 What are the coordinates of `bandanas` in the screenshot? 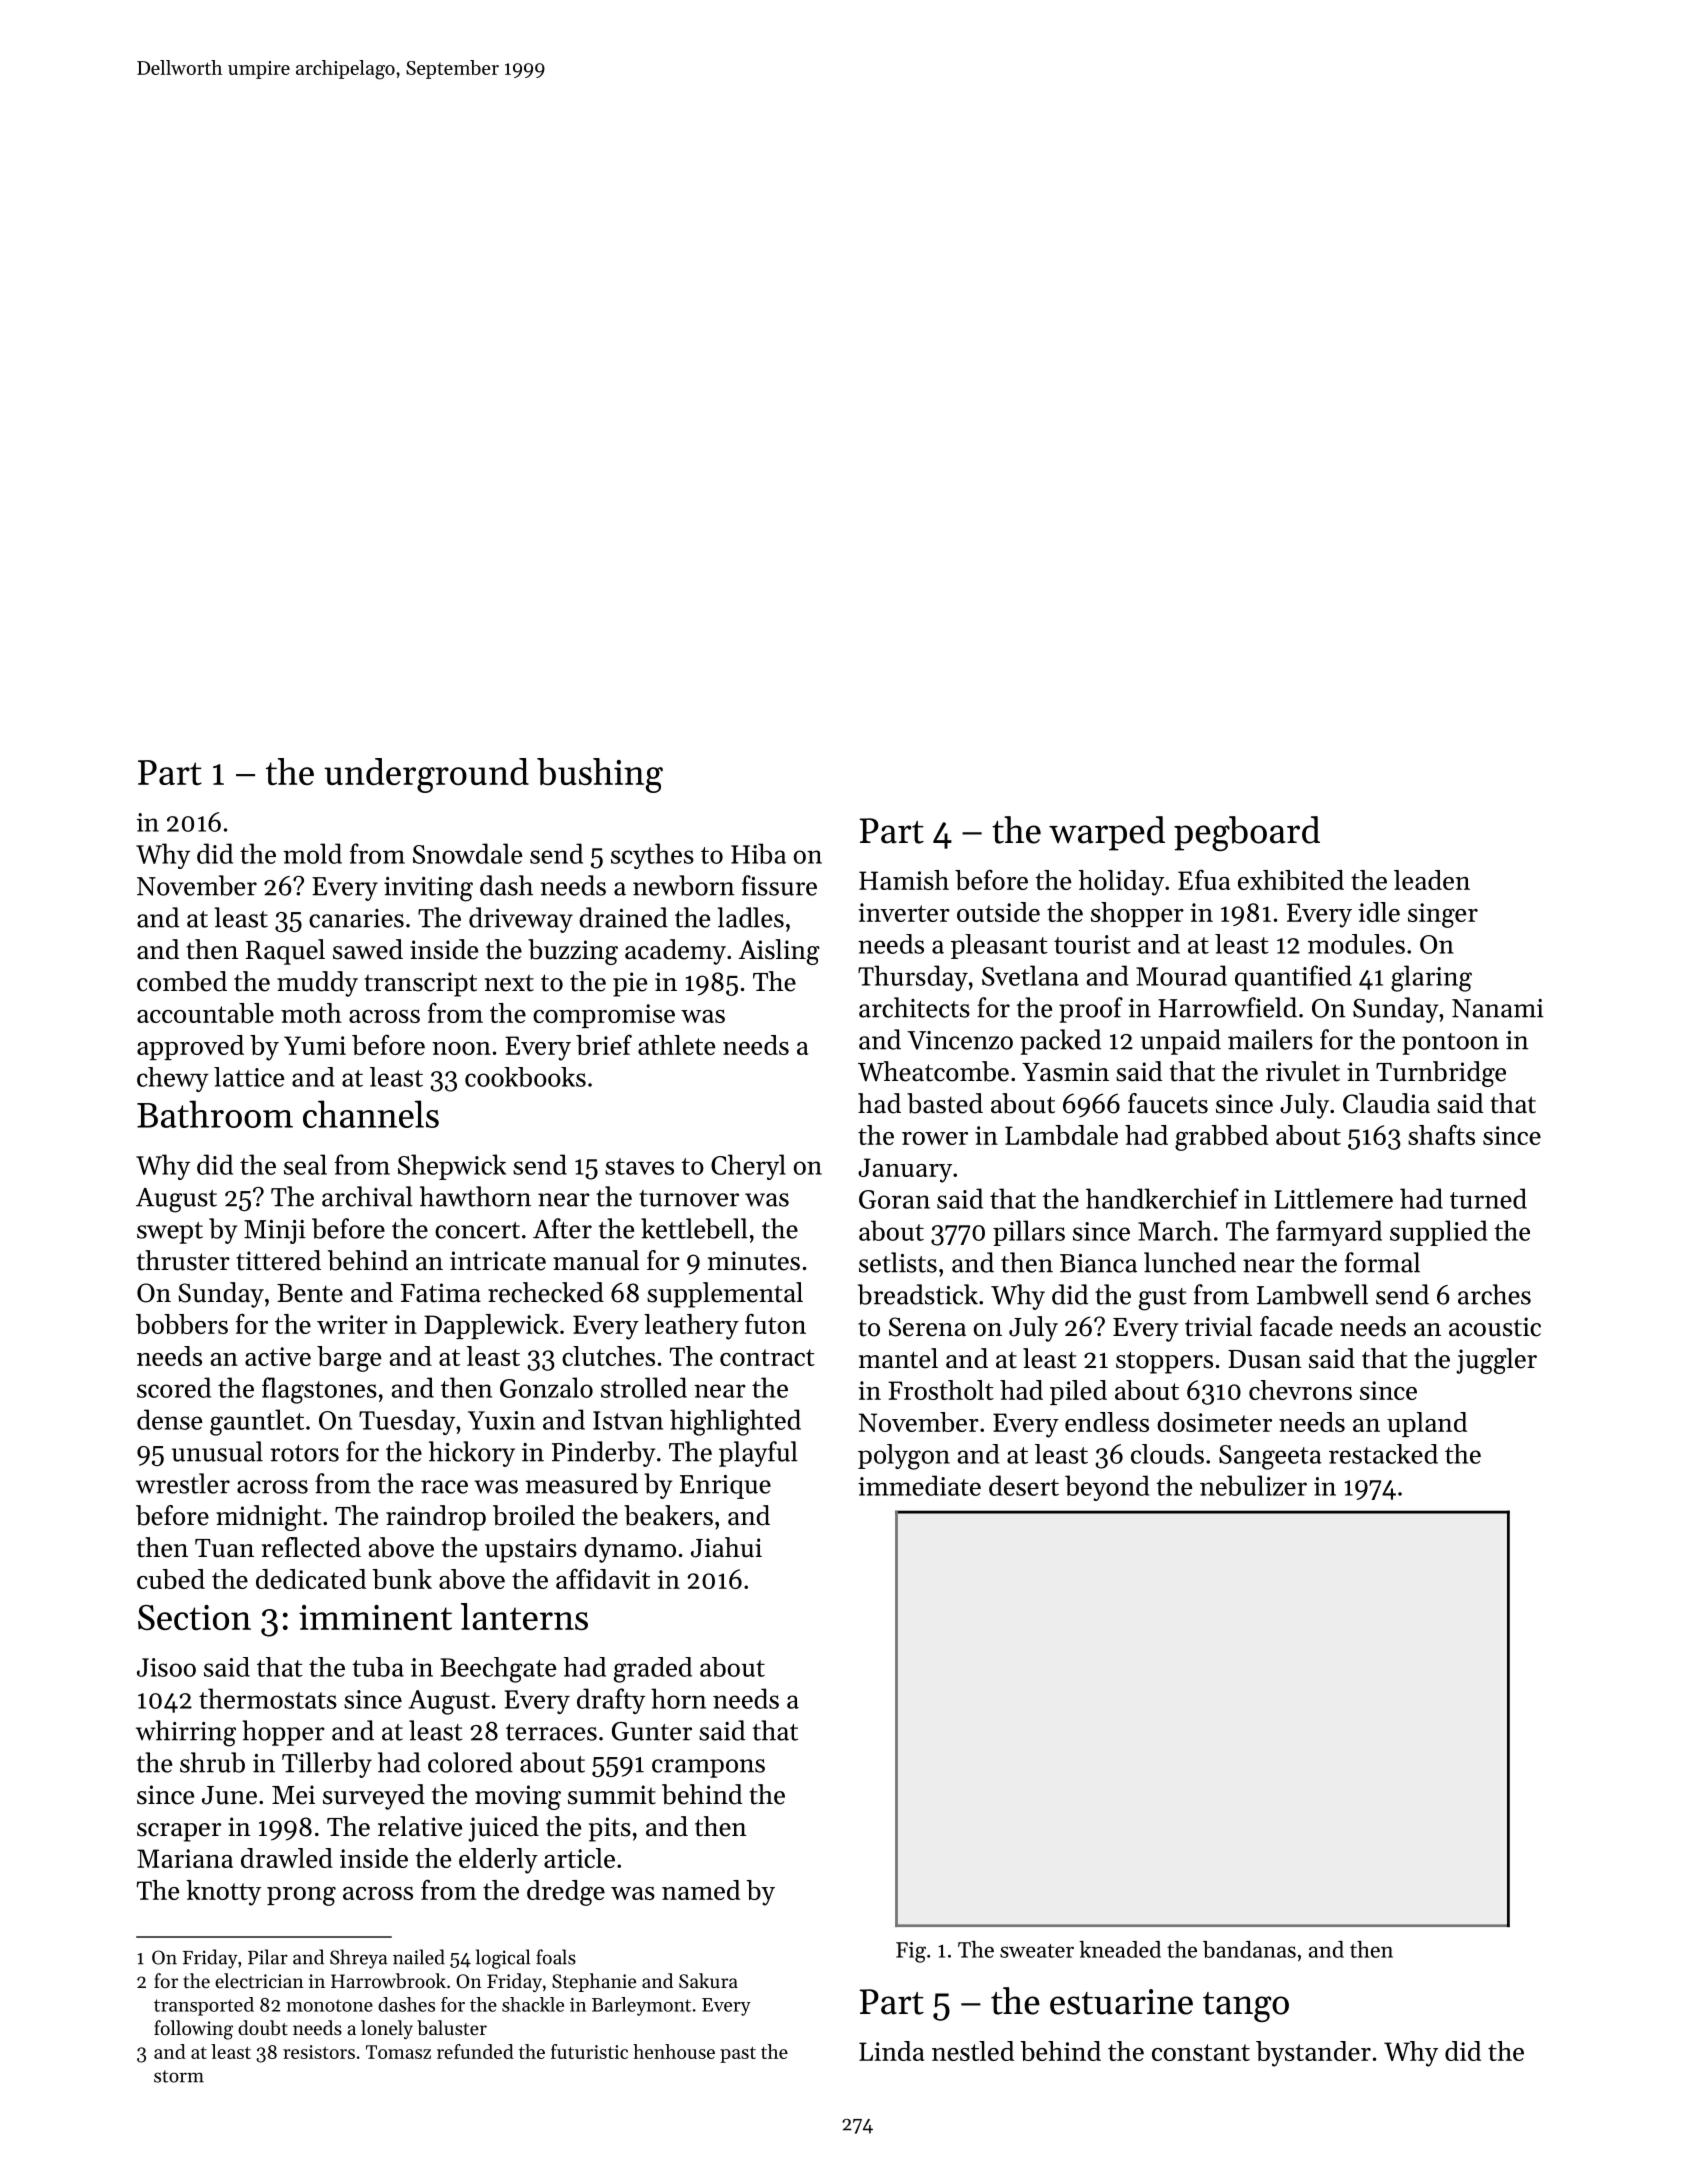 It's located at (1249, 1949).
